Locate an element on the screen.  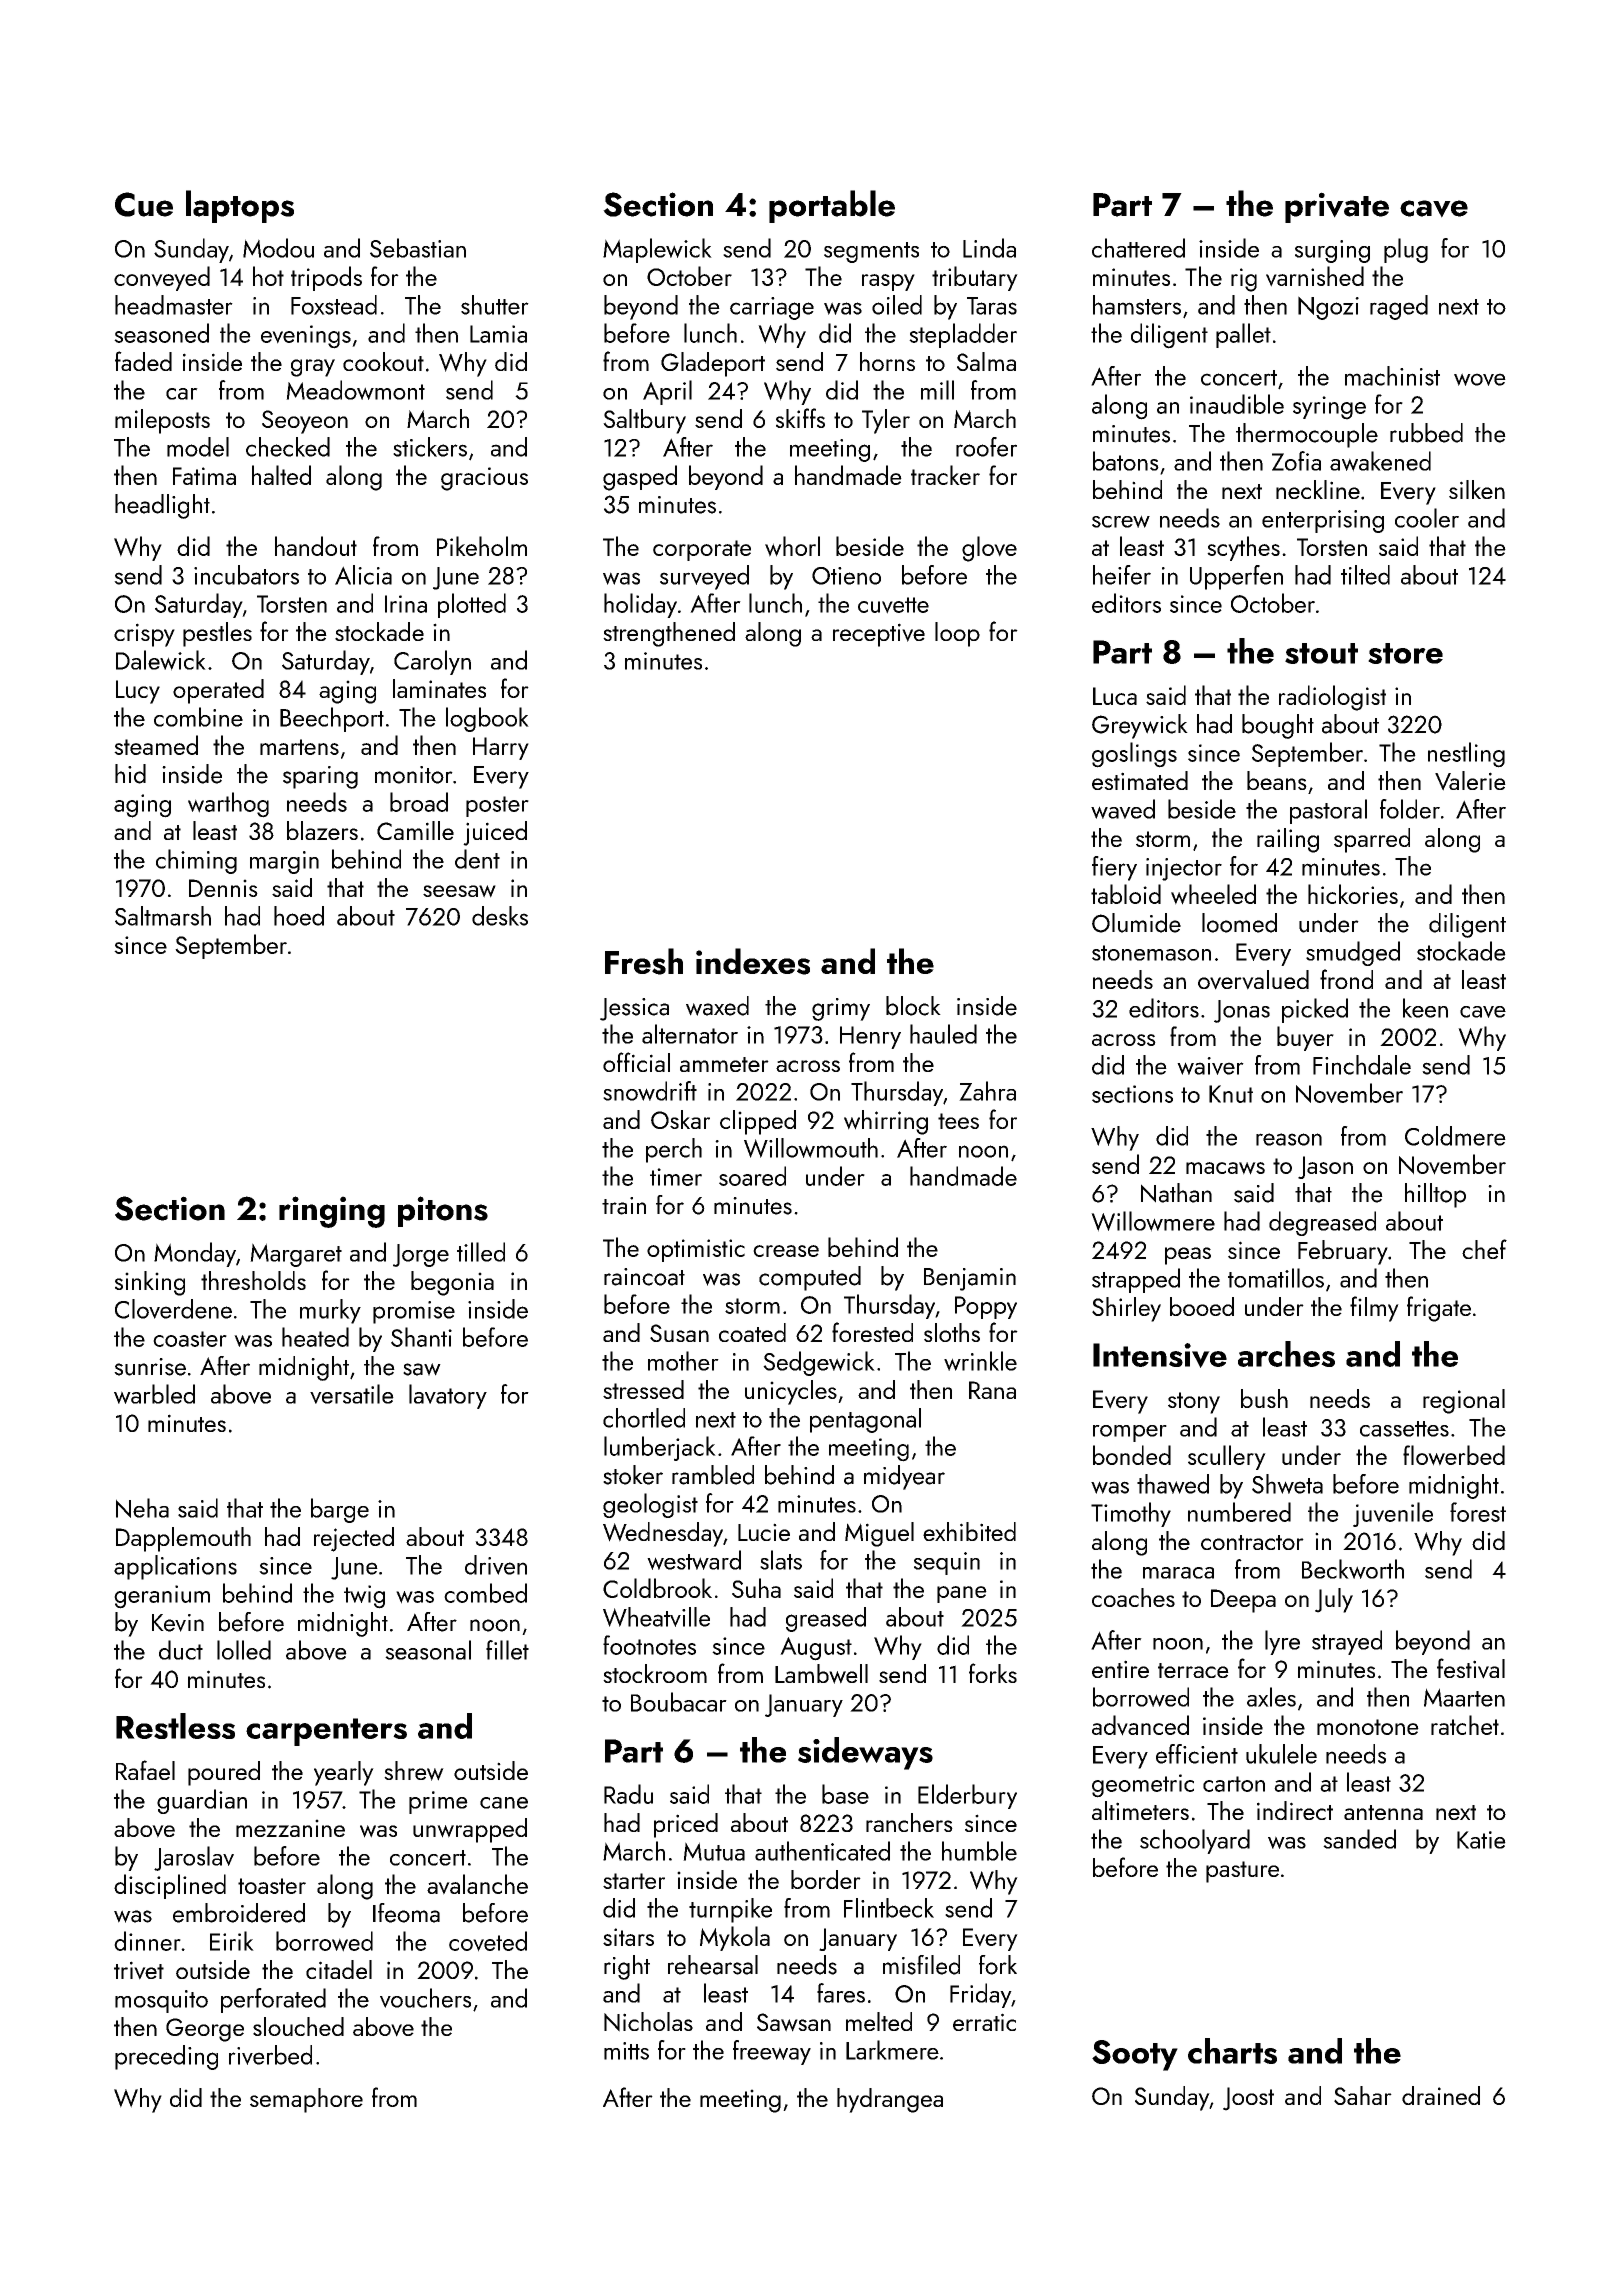
semaphore is located at coordinates (306, 2100).
